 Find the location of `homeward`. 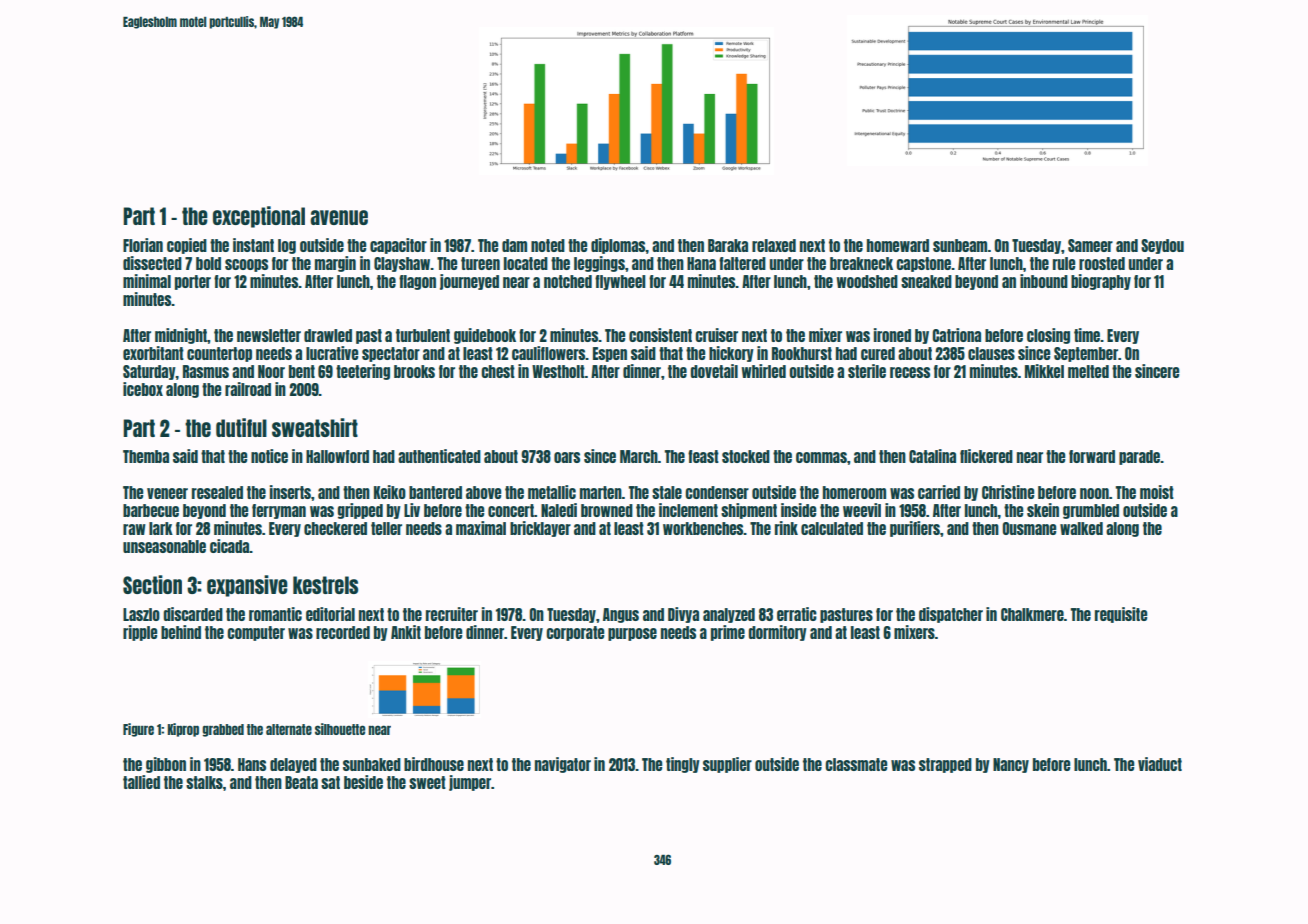

homeward is located at coordinates (898, 245).
